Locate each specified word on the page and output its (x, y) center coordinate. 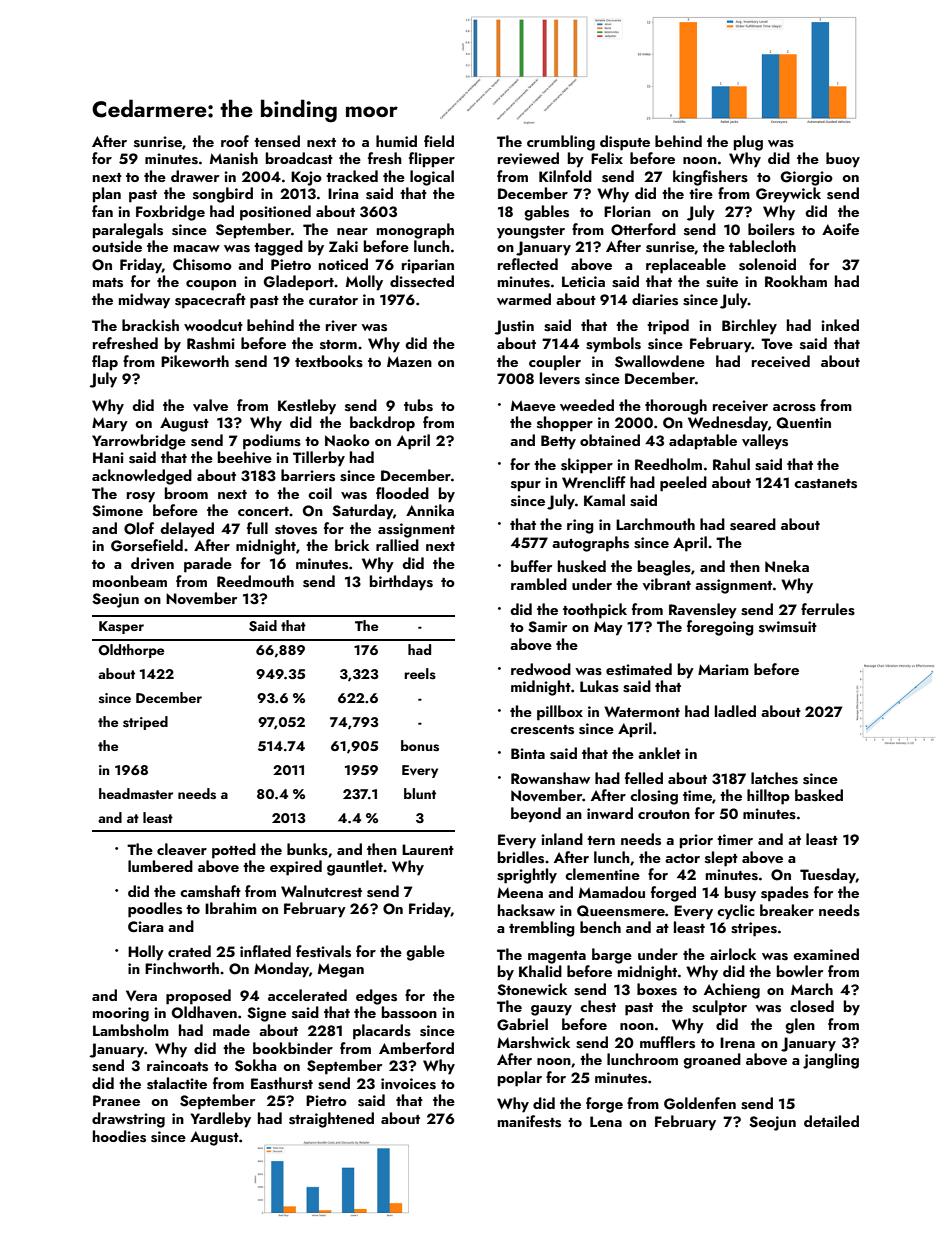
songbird (223, 195)
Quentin (804, 423)
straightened (331, 1120)
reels (420, 673)
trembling (542, 929)
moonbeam (130, 581)
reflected (528, 264)
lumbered (160, 866)
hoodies (119, 1136)
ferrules (828, 609)
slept (721, 859)
